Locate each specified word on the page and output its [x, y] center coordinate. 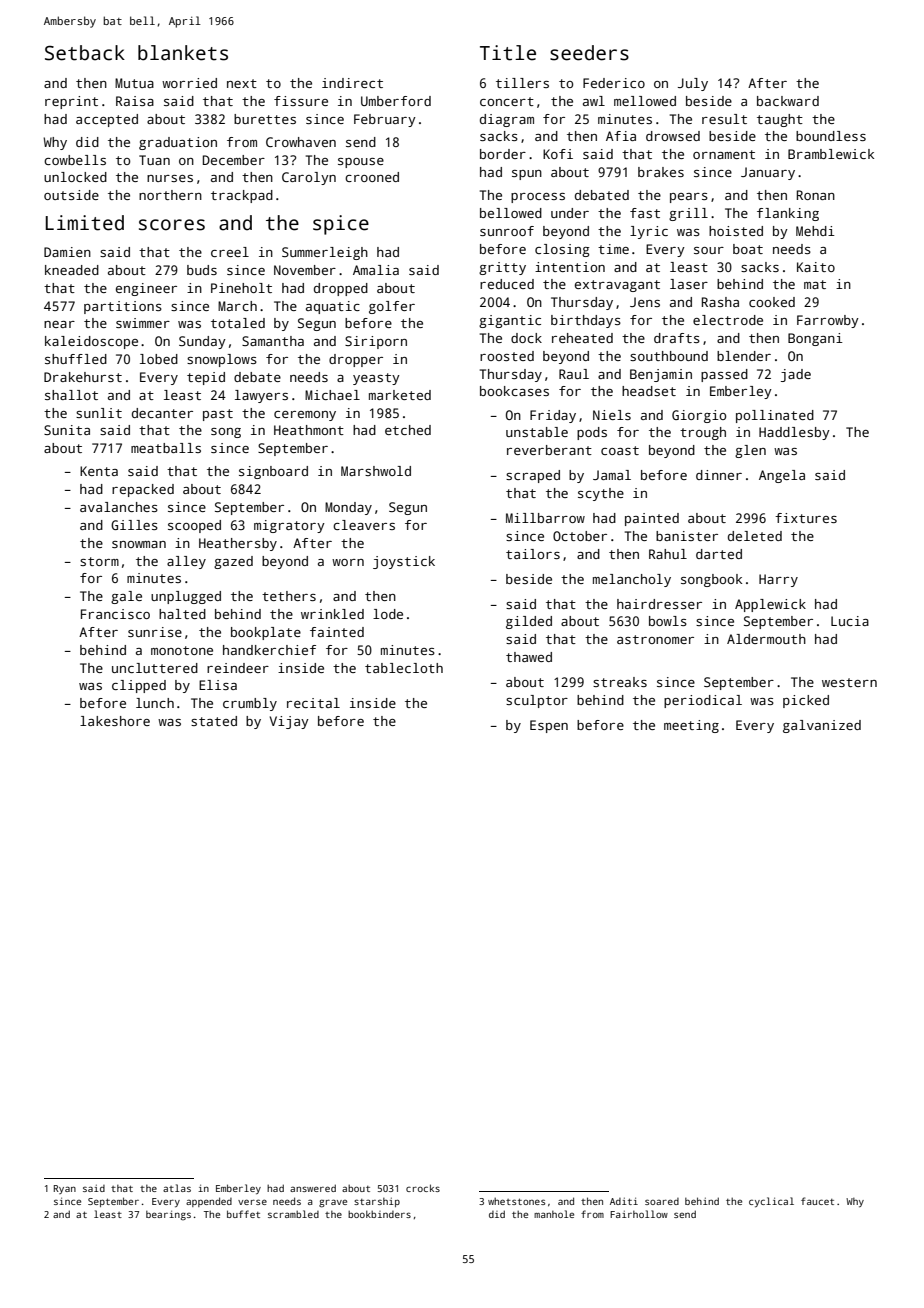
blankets [183, 53]
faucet [817, 1201]
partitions [123, 307]
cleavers [364, 525]
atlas [177, 1188]
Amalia [376, 270]
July [693, 84]
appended [209, 1202]
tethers [289, 596]
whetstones [516, 1201]
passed [724, 375]
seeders [589, 53]
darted [719, 554]
